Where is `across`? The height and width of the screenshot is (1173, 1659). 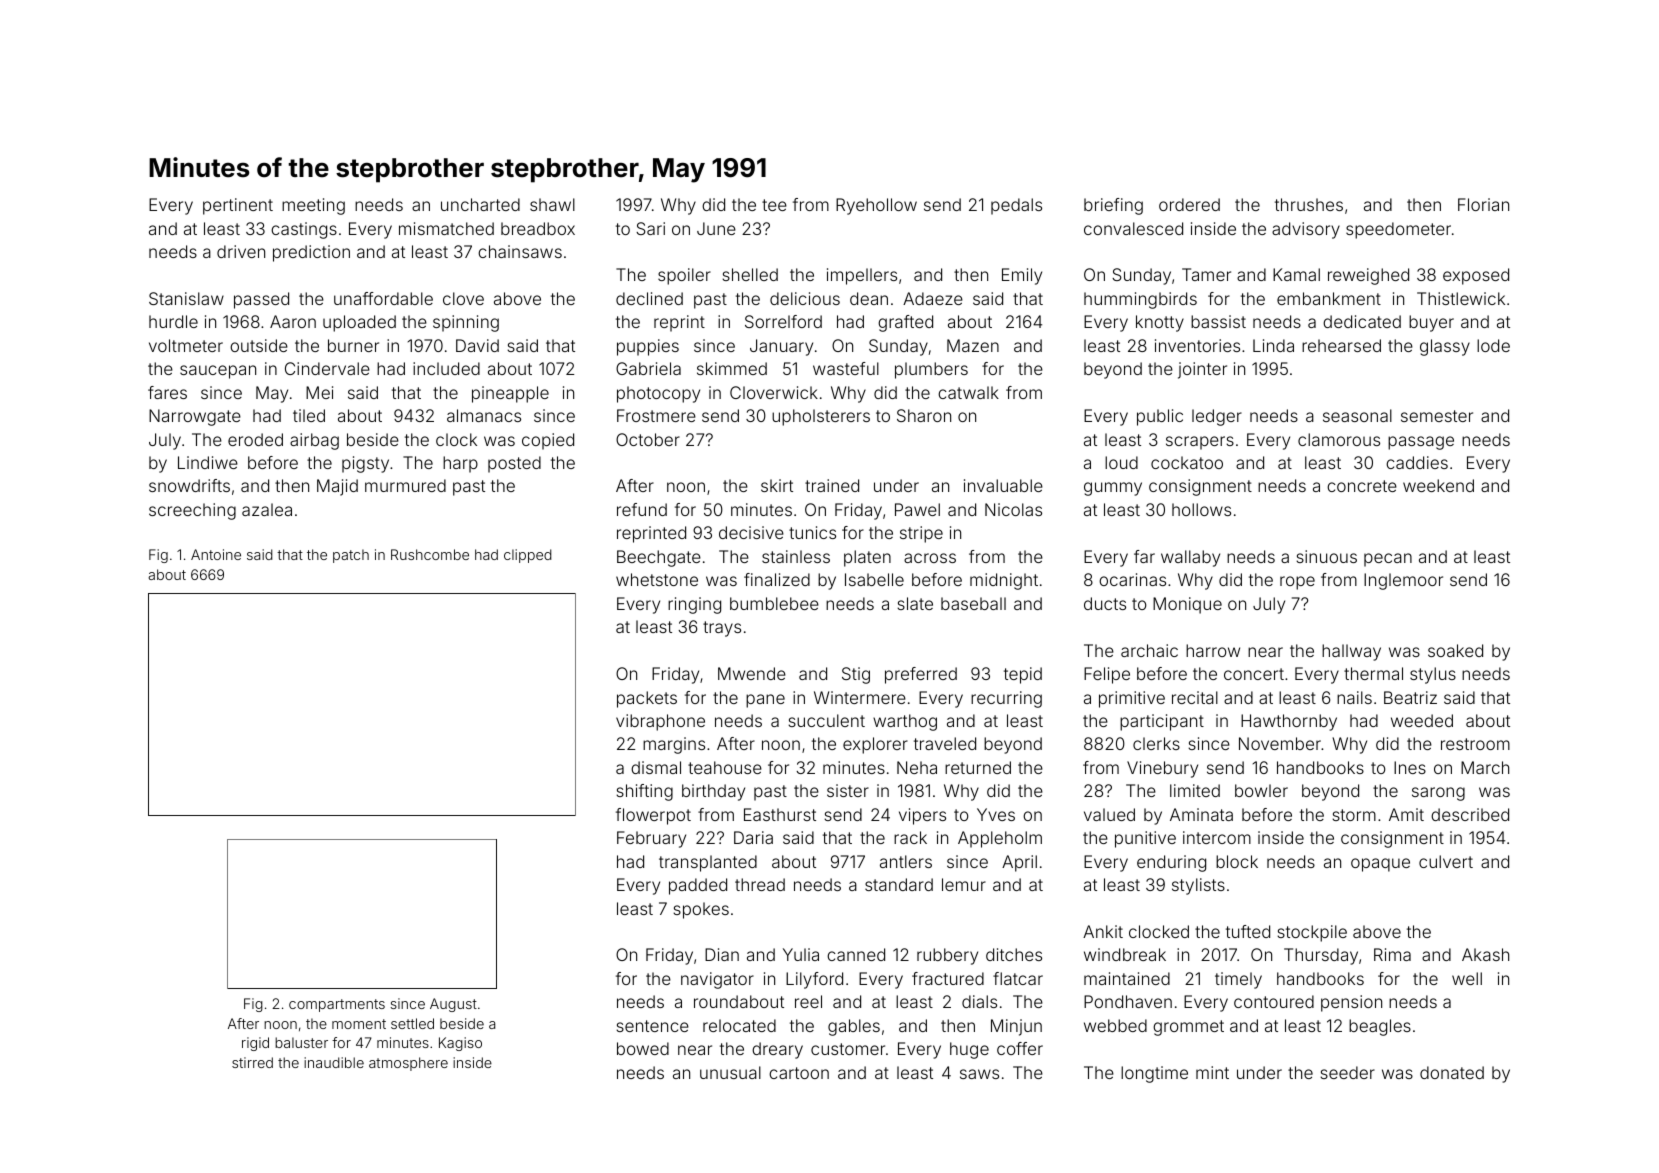
across is located at coordinates (930, 558).
